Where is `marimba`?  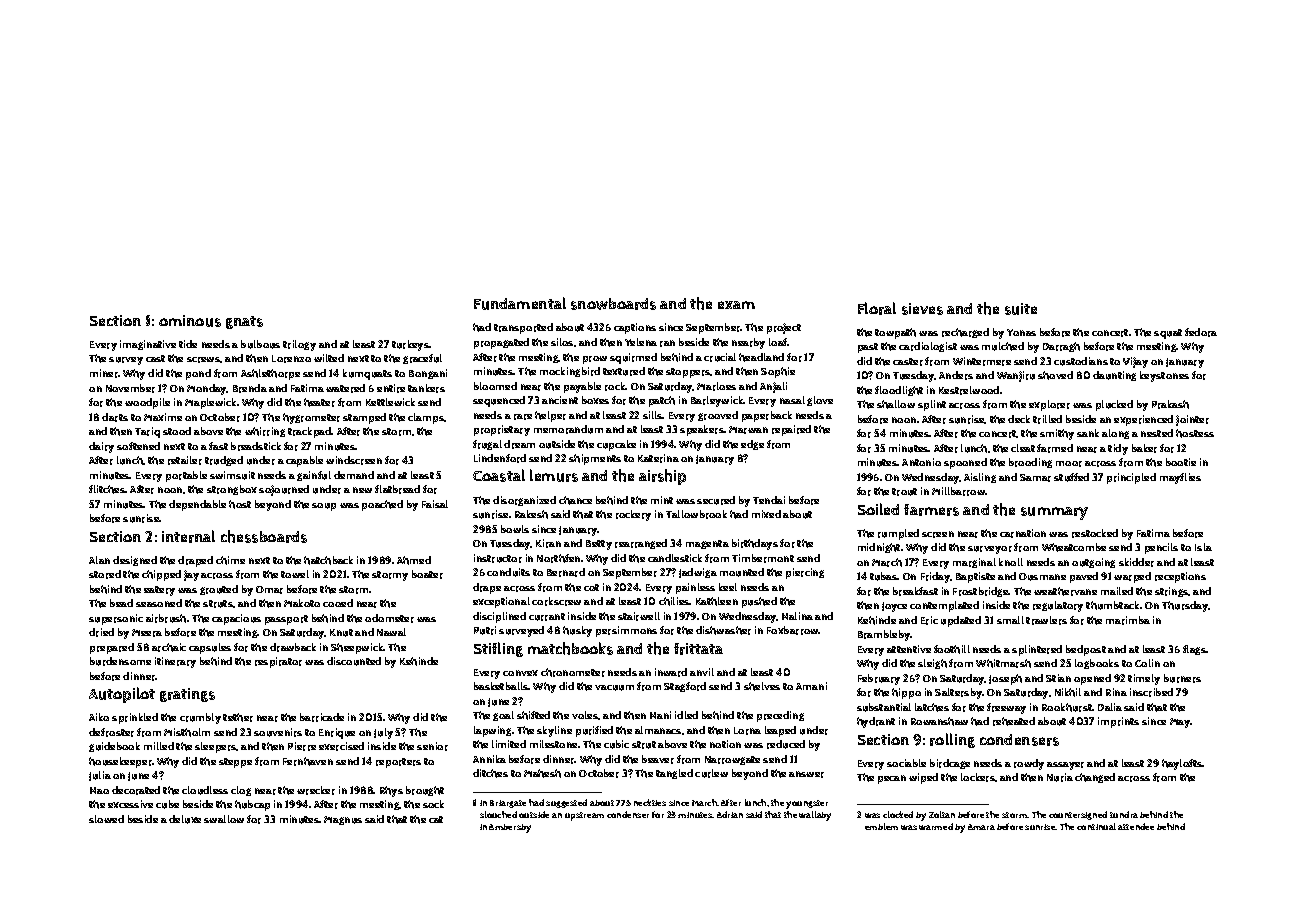 marimba is located at coordinates (1128, 620).
